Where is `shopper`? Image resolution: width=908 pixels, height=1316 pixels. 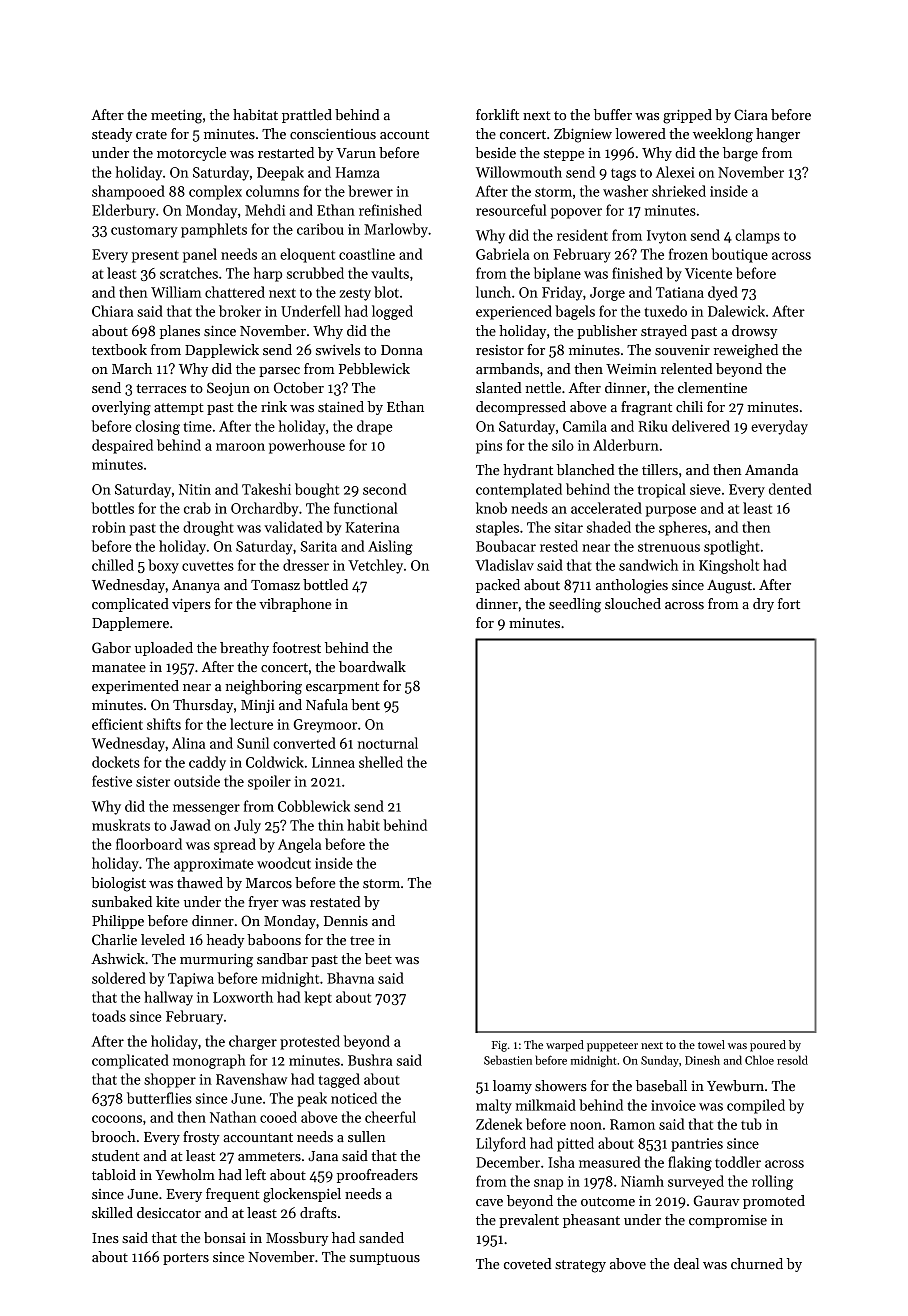
shopper is located at coordinates (170, 1080).
